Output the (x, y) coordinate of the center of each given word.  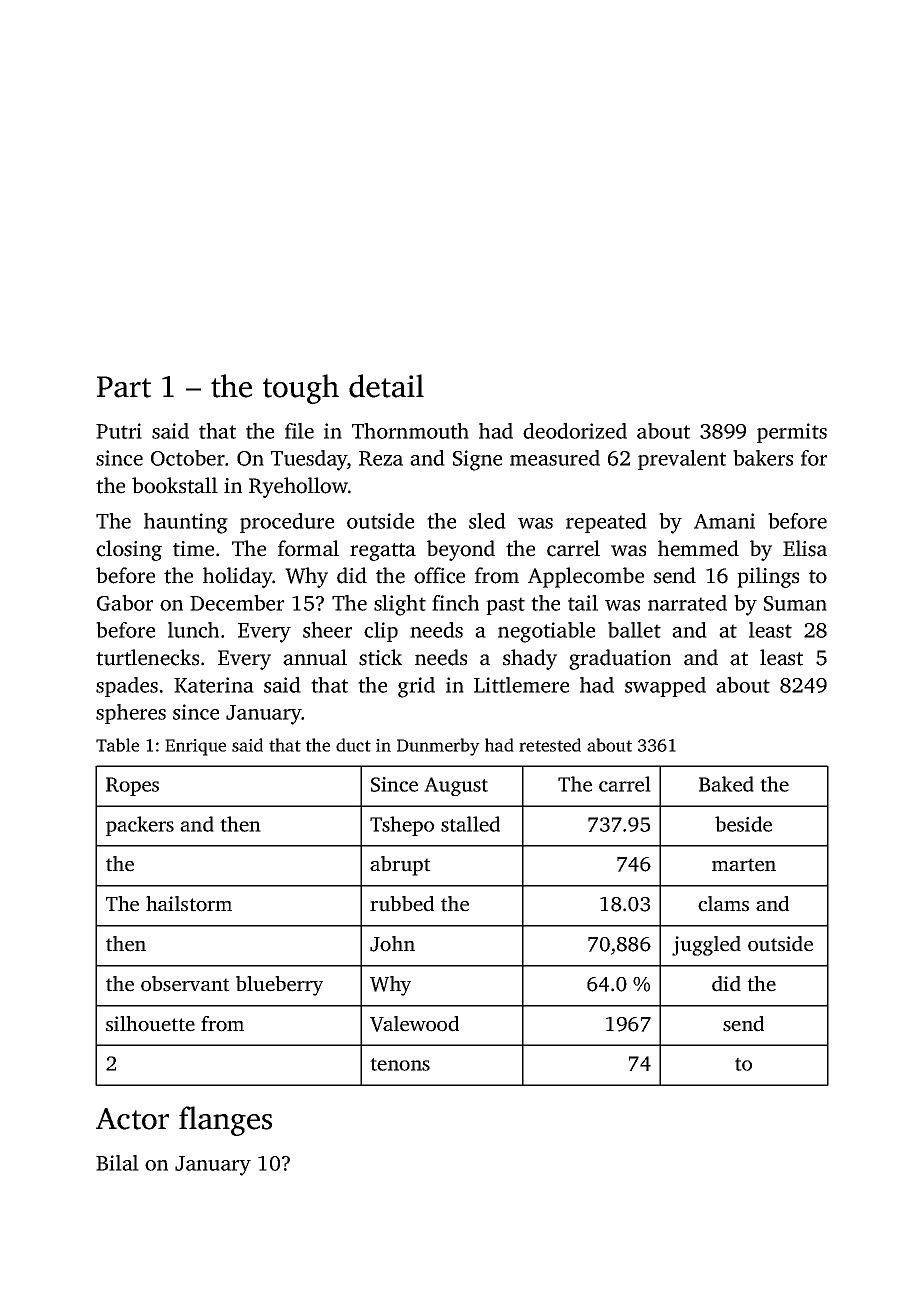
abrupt (400, 866)
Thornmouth (410, 431)
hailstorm (189, 904)
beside (743, 824)
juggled (706, 946)
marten (744, 865)
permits (792, 433)
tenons (400, 1064)
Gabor (125, 603)
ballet (634, 630)
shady (530, 659)
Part (124, 387)
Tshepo (402, 826)
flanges (225, 1121)
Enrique (195, 747)
